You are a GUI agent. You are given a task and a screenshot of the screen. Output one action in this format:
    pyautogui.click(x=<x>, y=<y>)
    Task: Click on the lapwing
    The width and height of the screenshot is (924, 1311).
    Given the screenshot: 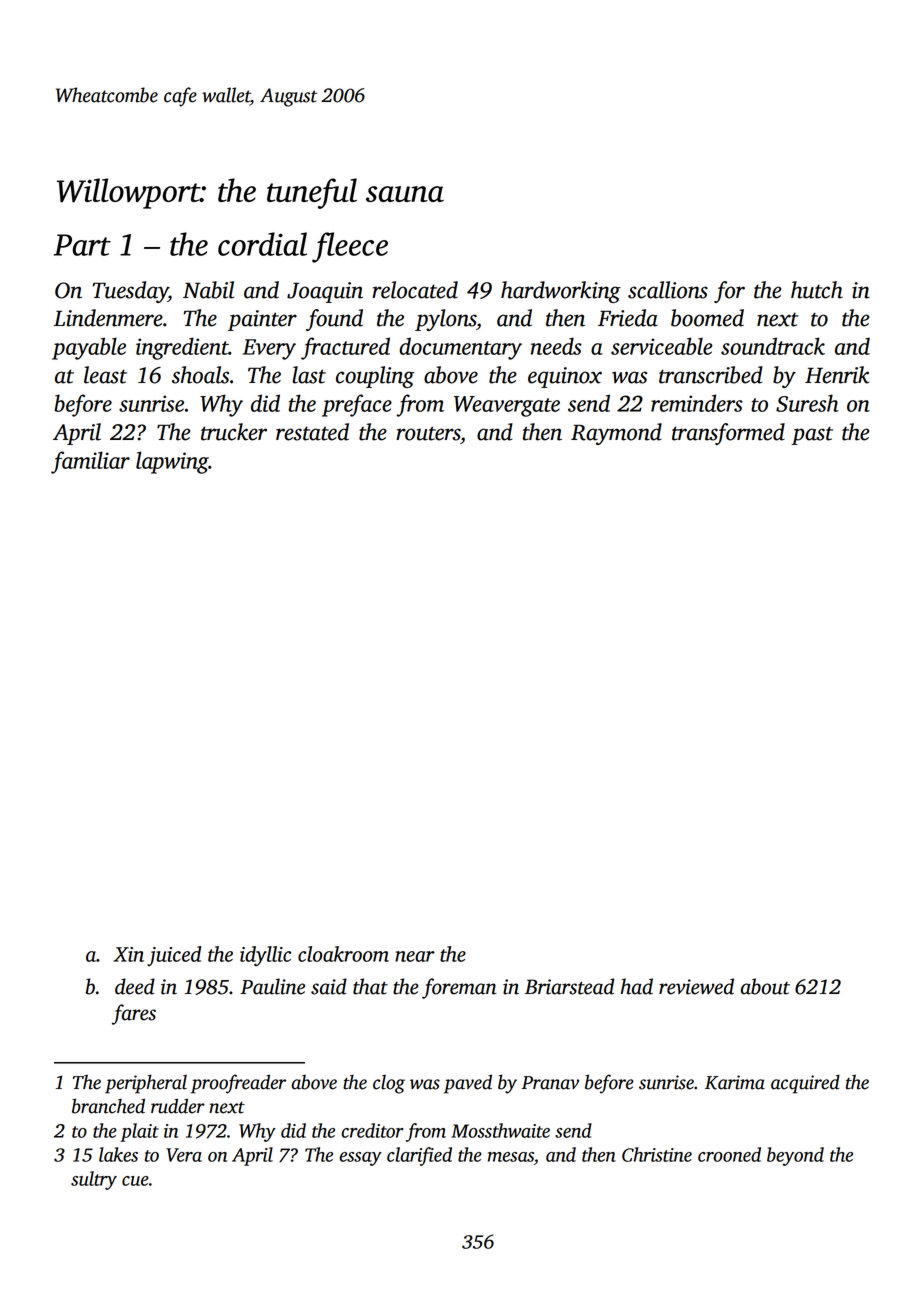 What is the action you would take?
    pyautogui.click(x=172, y=462)
